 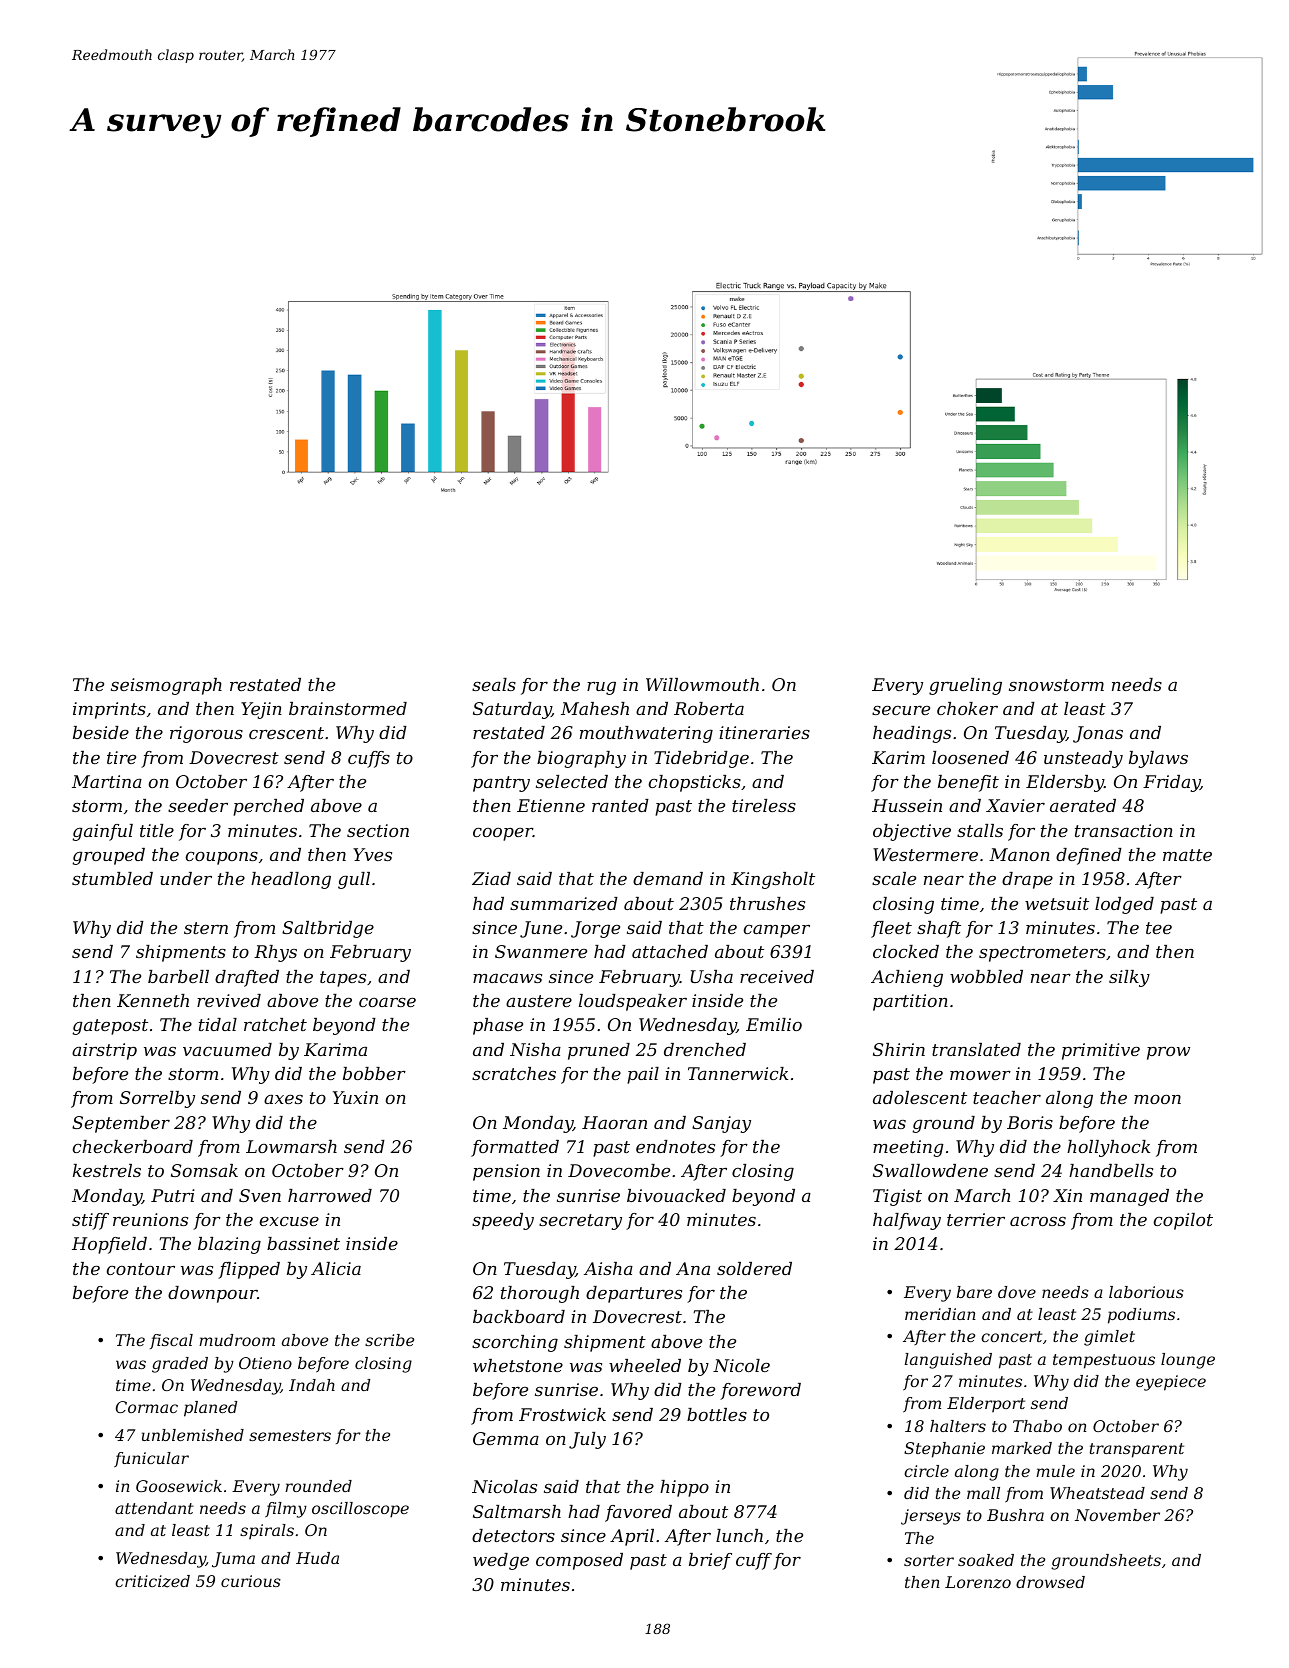 I want to click on composed, so click(x=579, y=1561).
